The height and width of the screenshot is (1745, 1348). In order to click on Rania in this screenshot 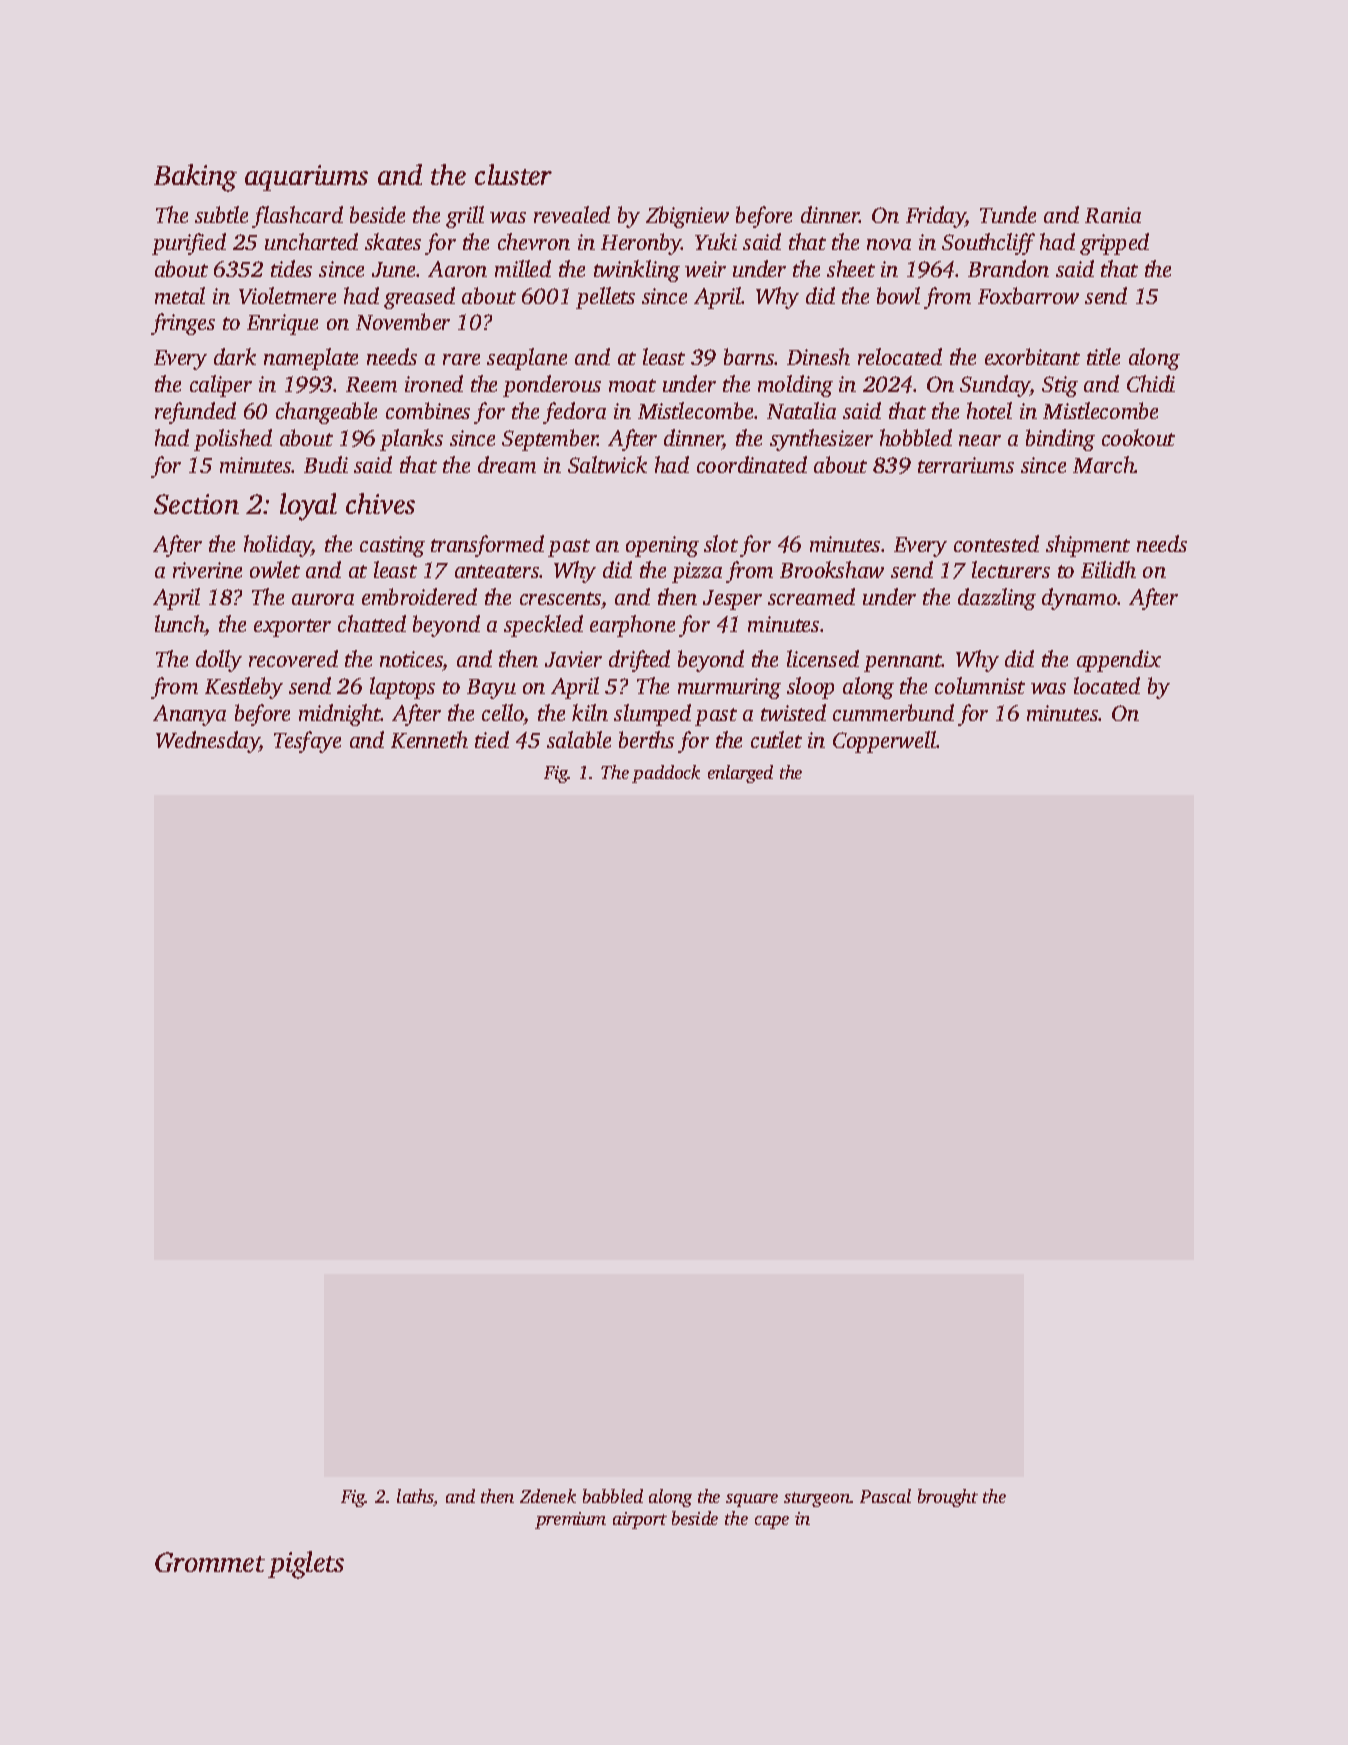, I will do `click(1113, 215)`.
